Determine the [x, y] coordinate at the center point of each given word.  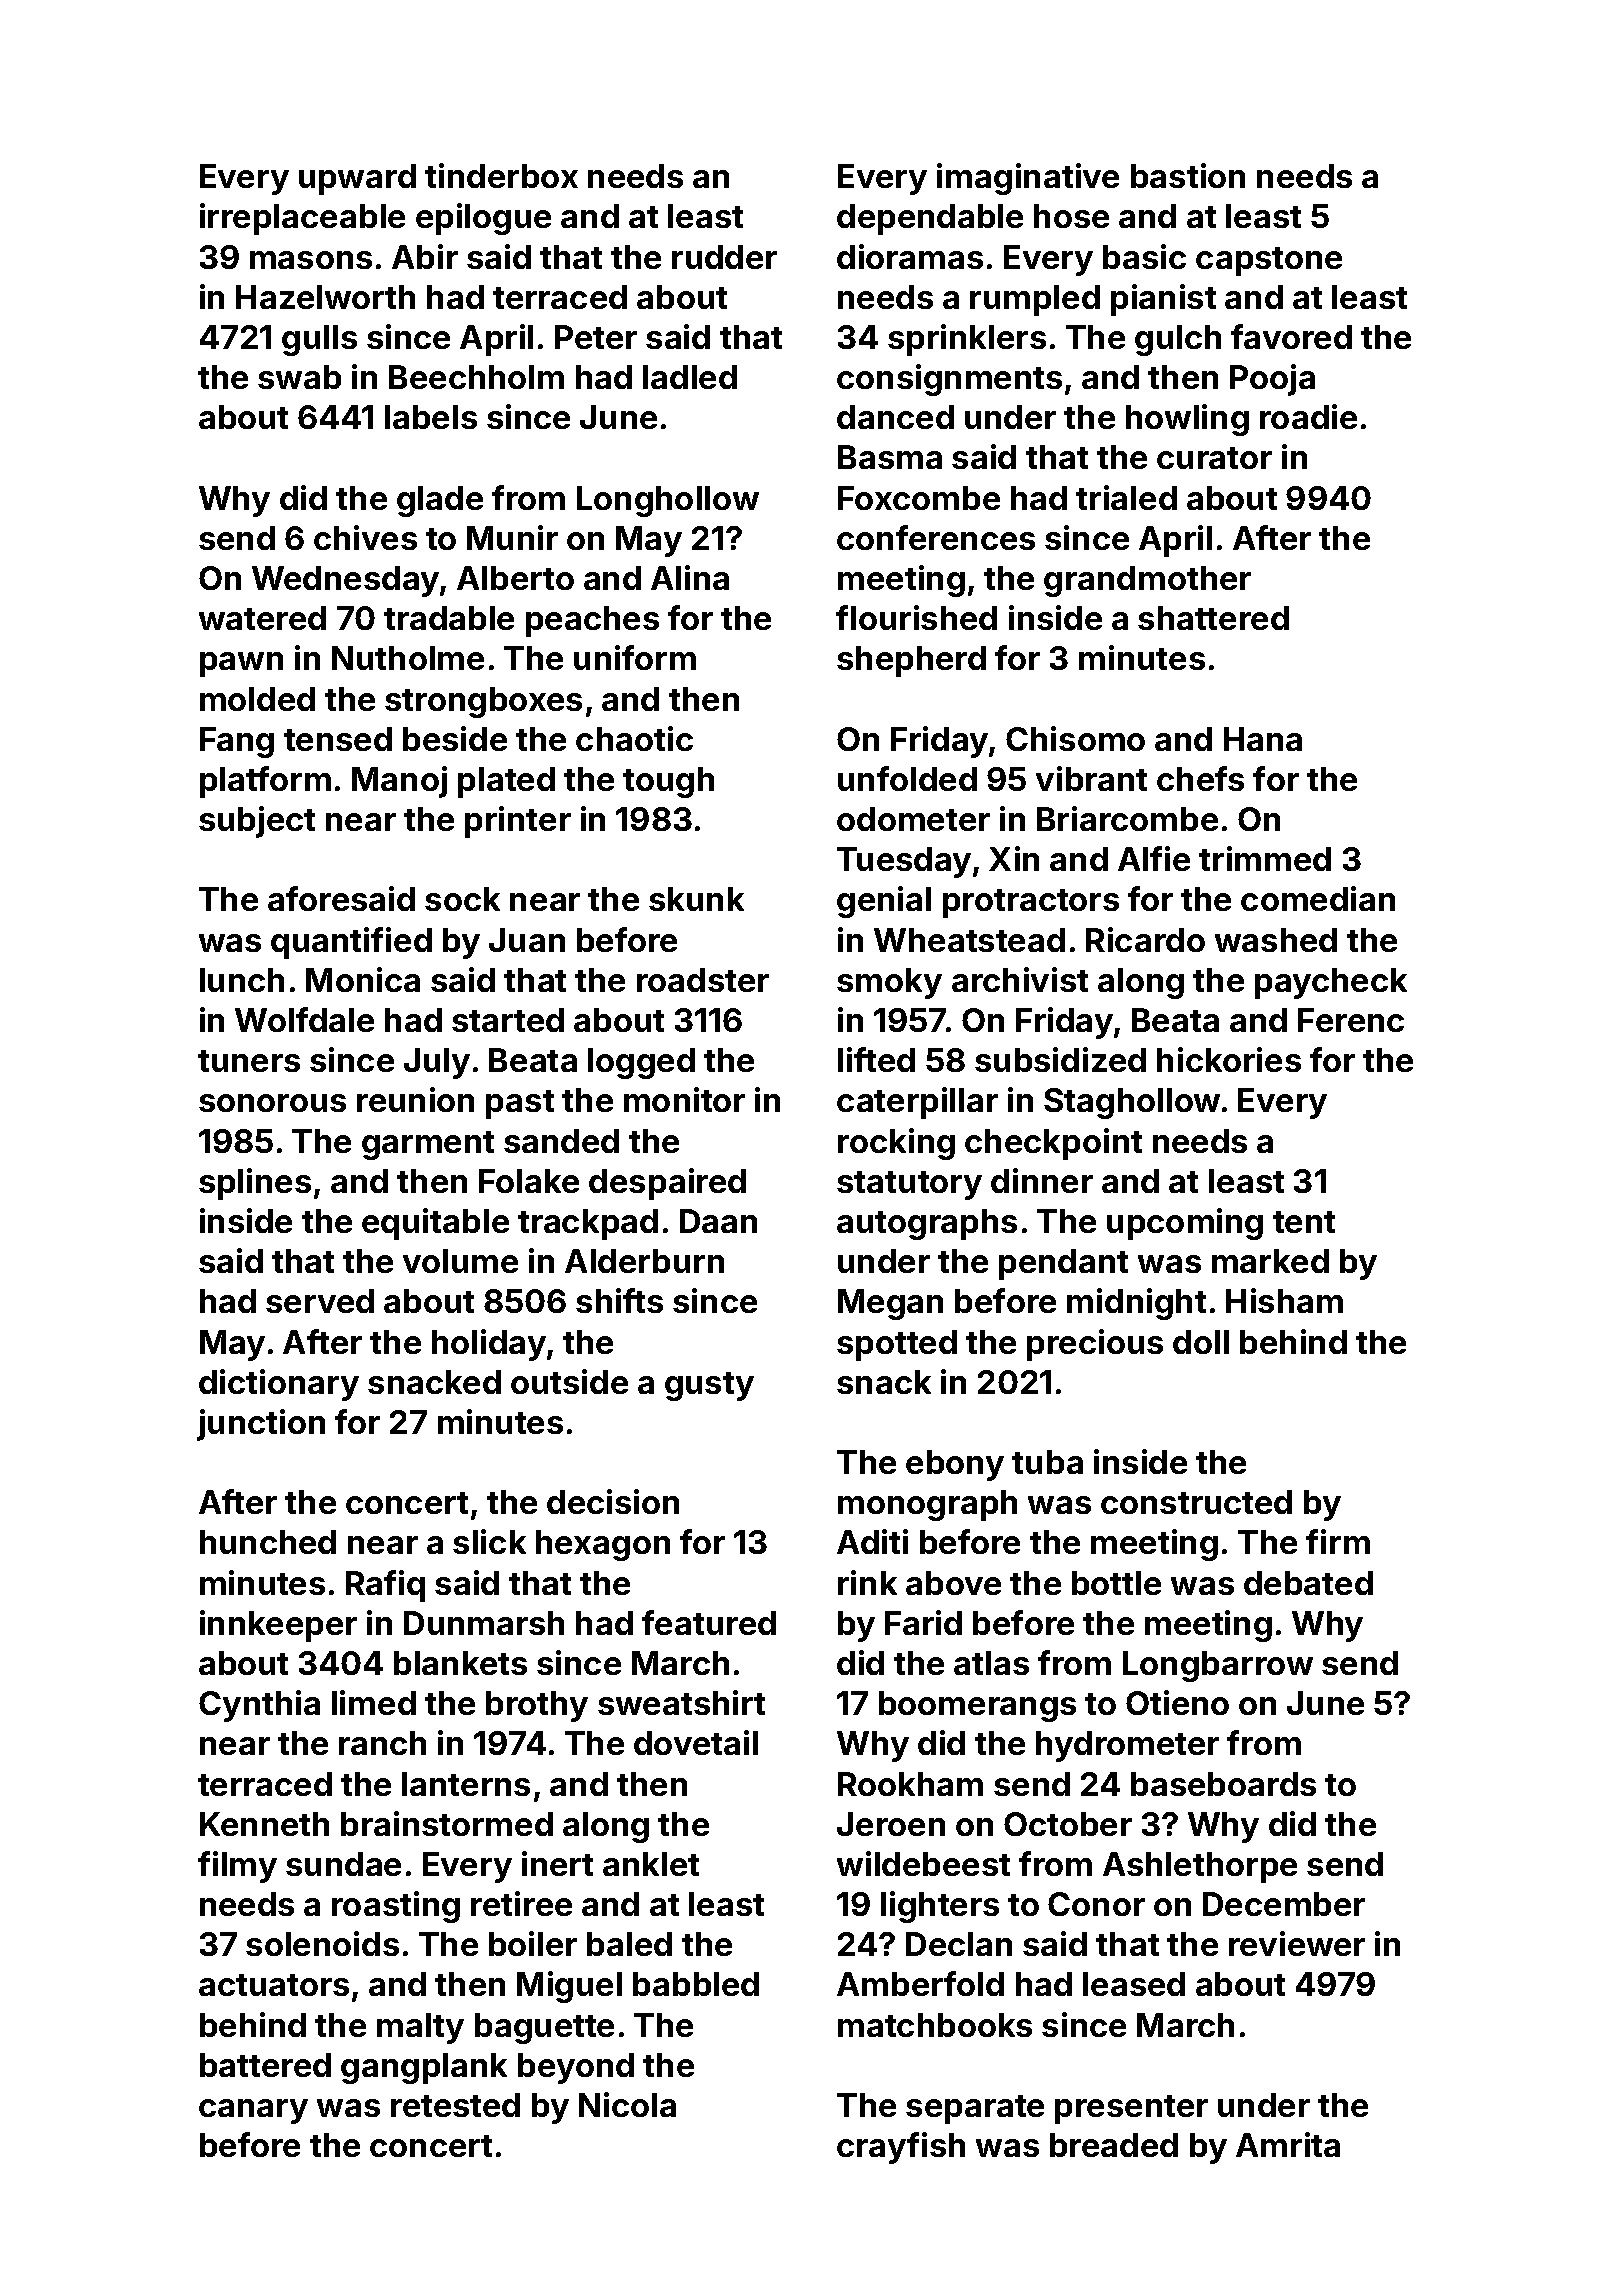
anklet [651, 1864]
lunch [242, 980]
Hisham [1284, 1300]
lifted [876, 1059]
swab [299, 377]
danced [895, 417]
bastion [1188, 175]
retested [455, 2105]
